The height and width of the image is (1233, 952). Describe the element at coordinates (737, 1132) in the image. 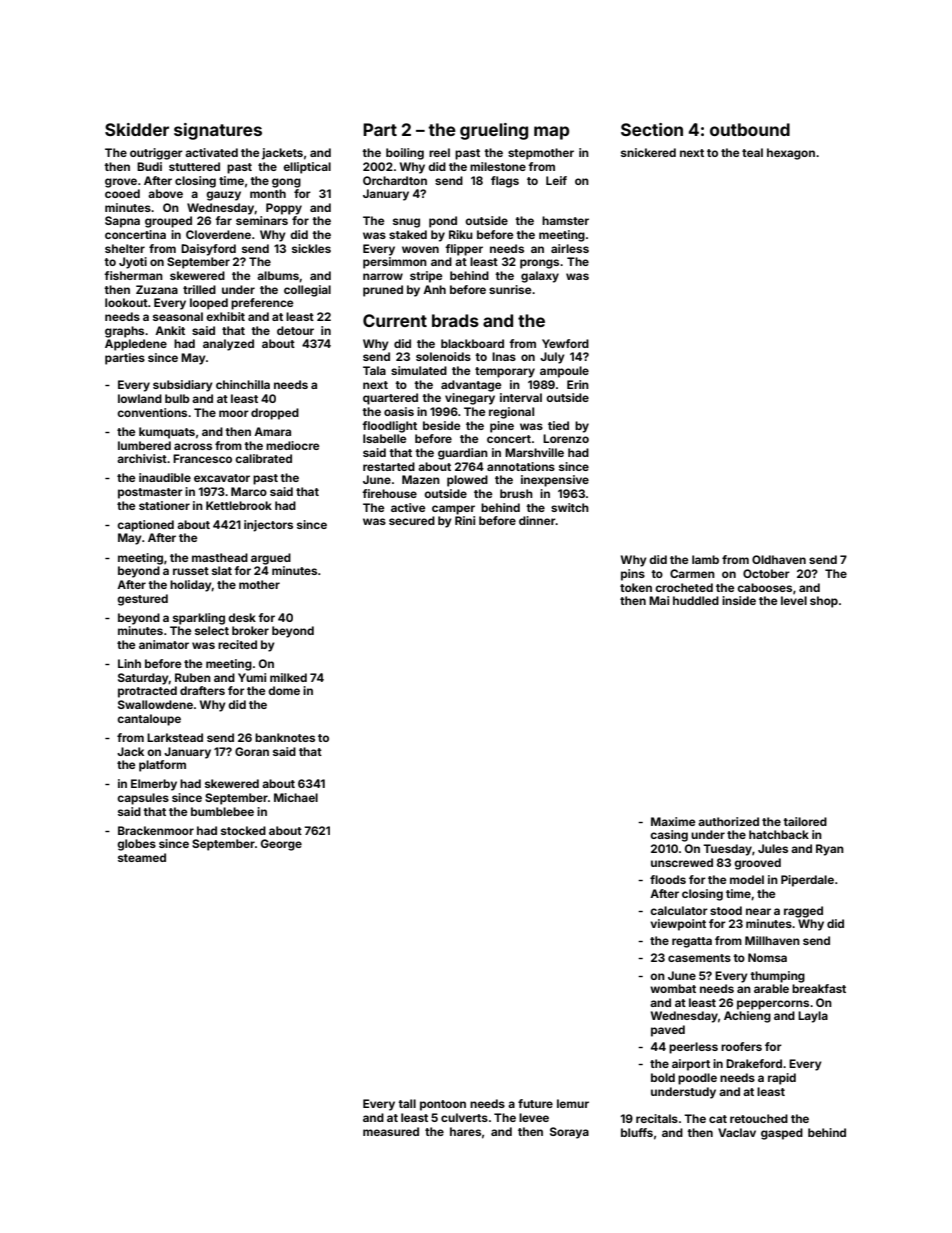

I see `Vaclav` at that location.
